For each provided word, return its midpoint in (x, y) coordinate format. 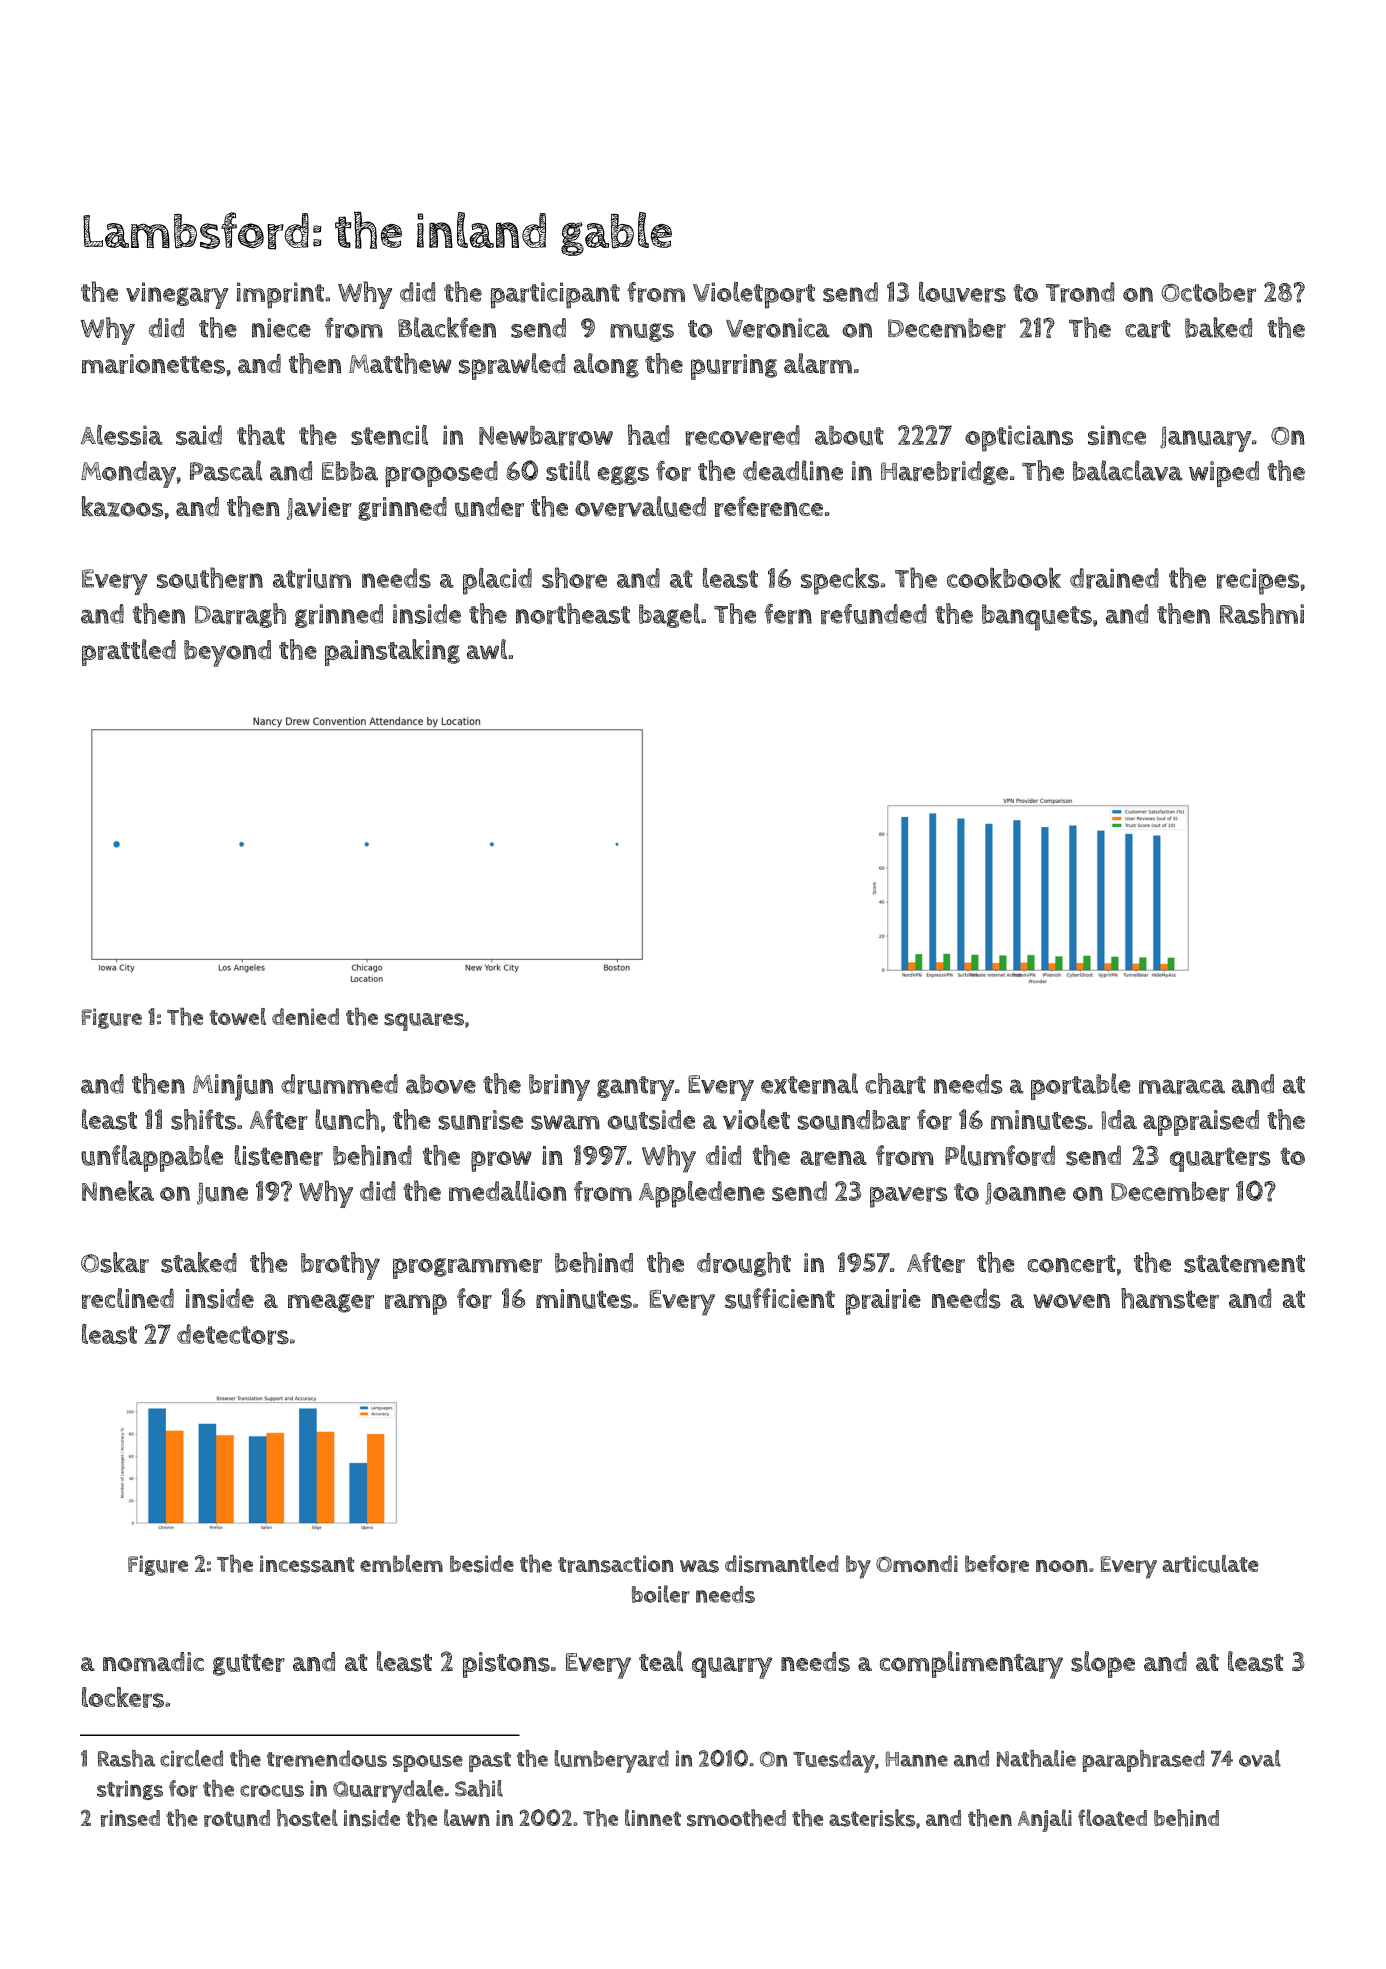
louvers (962, 292)
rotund (237, 1818)
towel (238, 1016)
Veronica (778, 328)
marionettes (153, 364)
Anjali (1045, 1820)
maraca (1182, 1086)
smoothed (736, 1818)
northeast (573, 613)
